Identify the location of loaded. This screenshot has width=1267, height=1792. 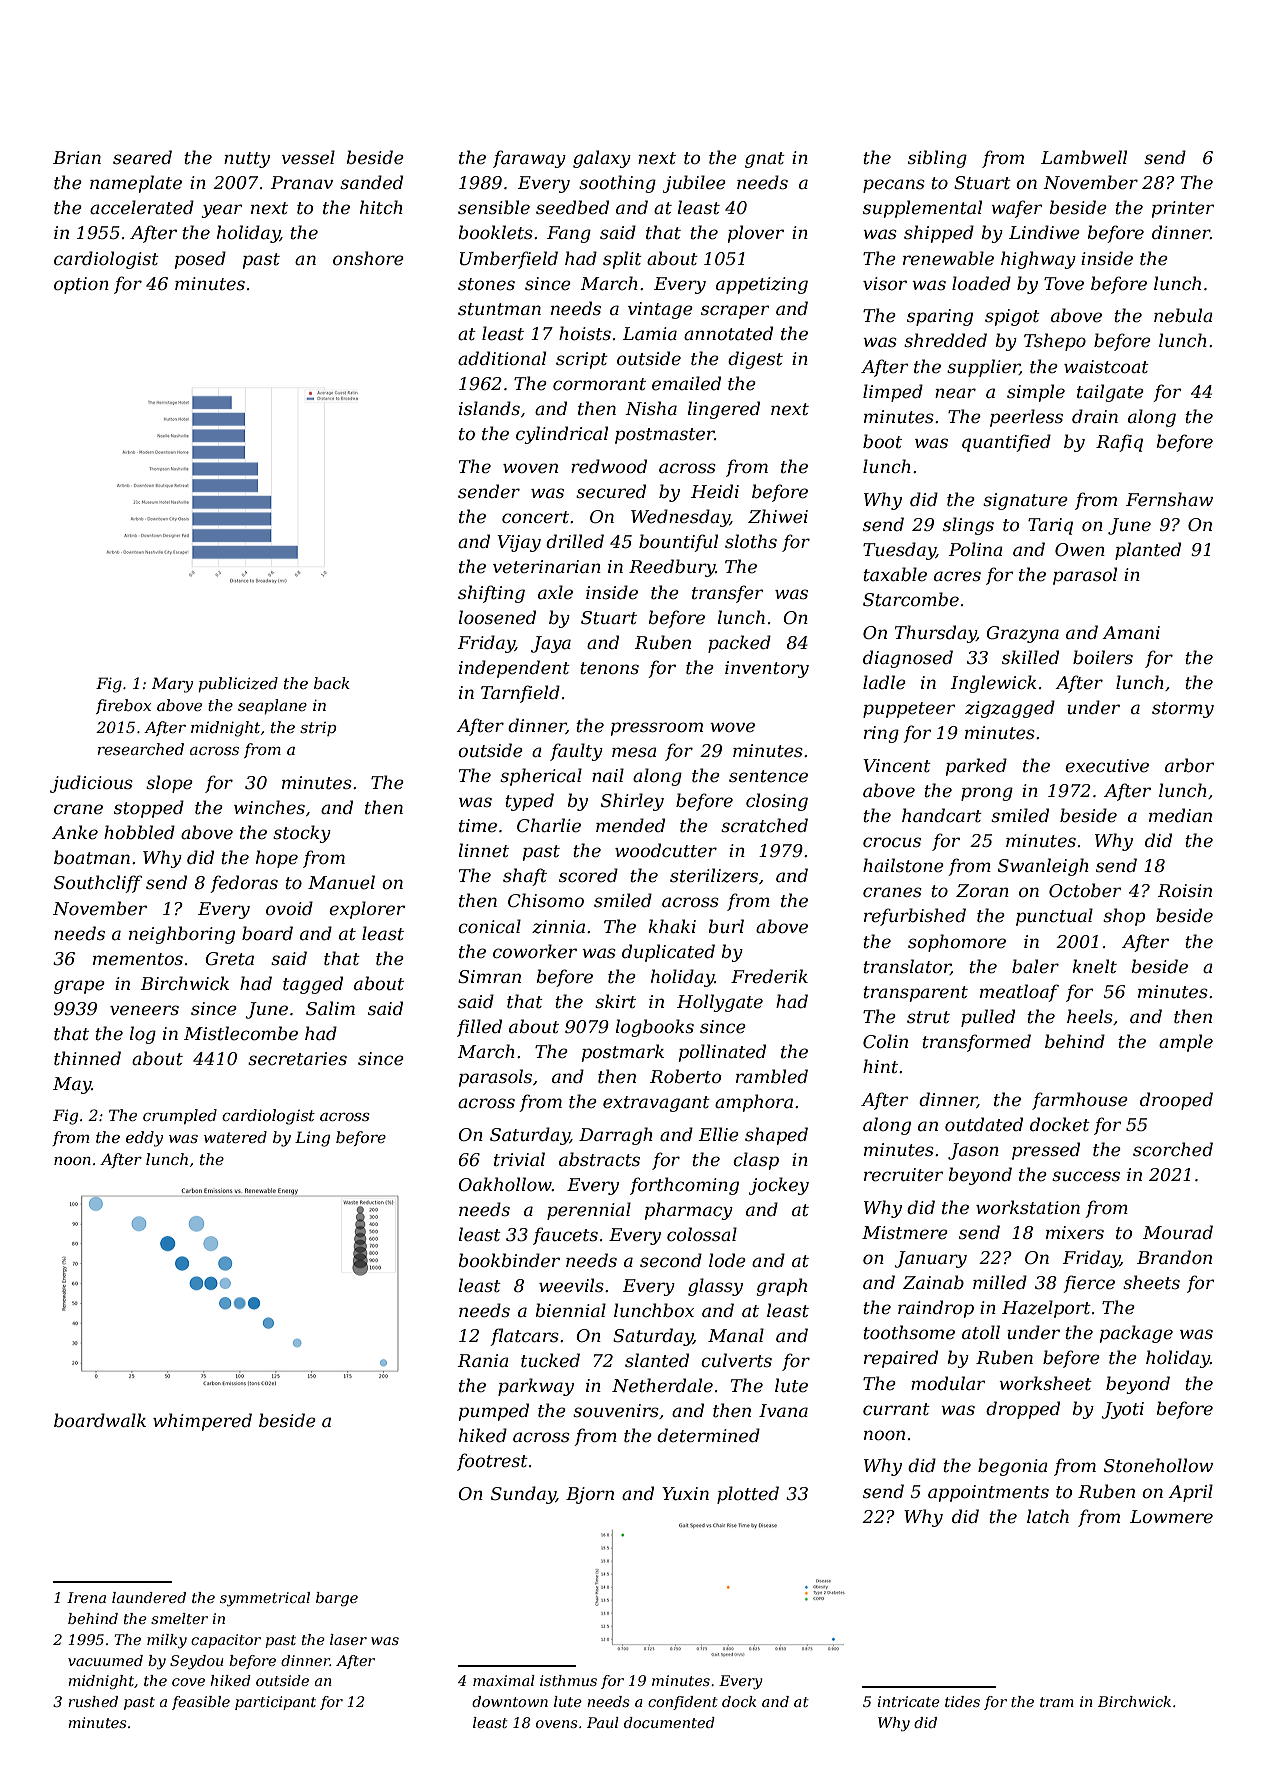
(981, 283).
